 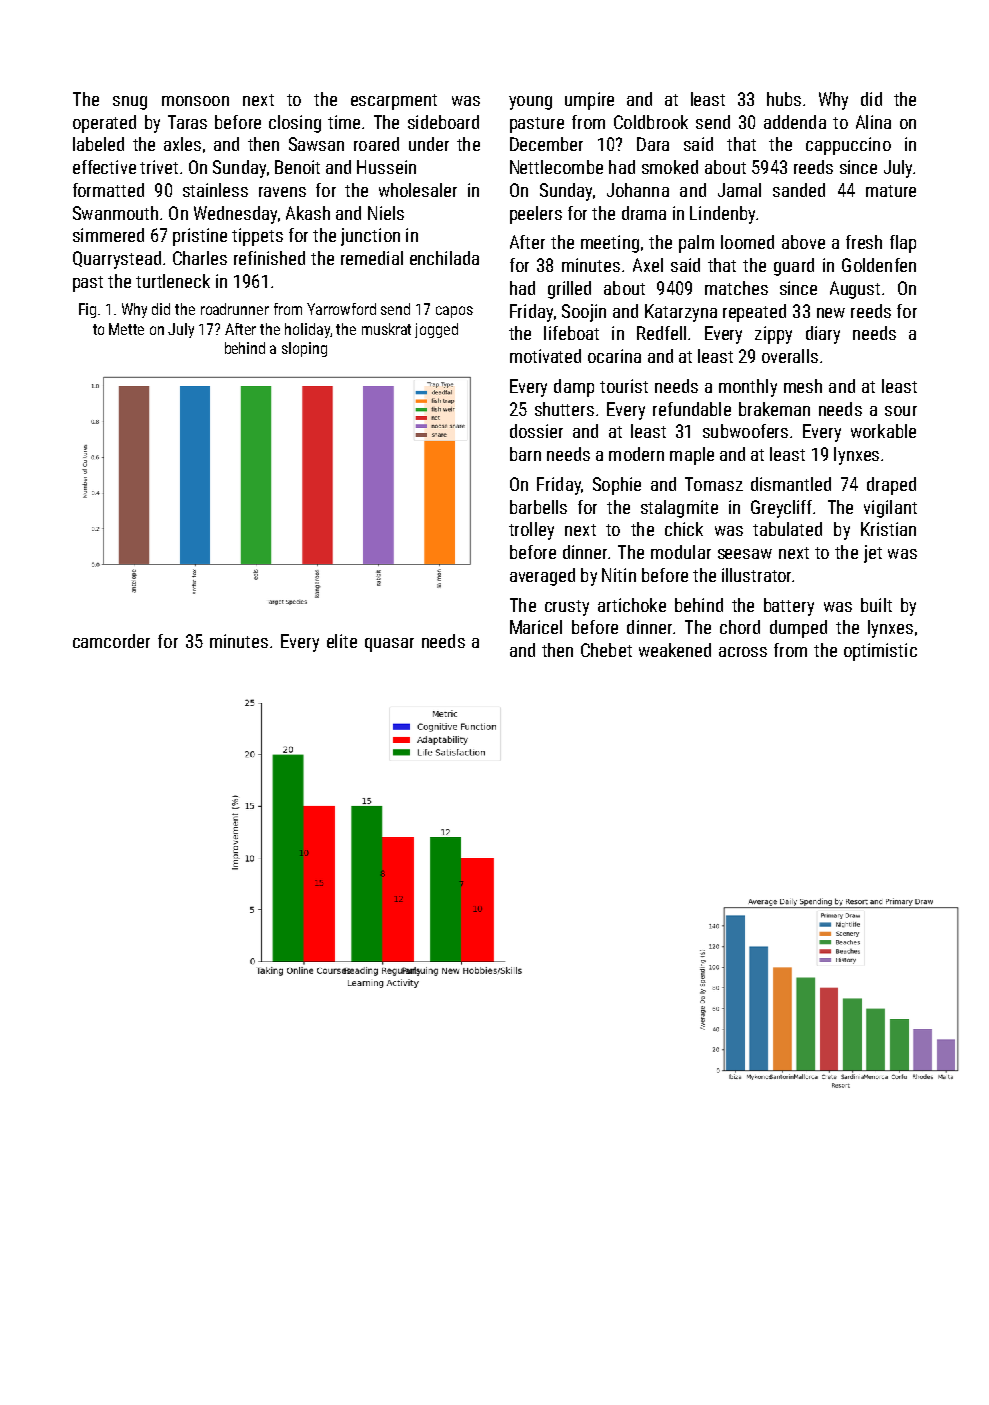 I want to click on sloping, so click(x=304, y=349).
